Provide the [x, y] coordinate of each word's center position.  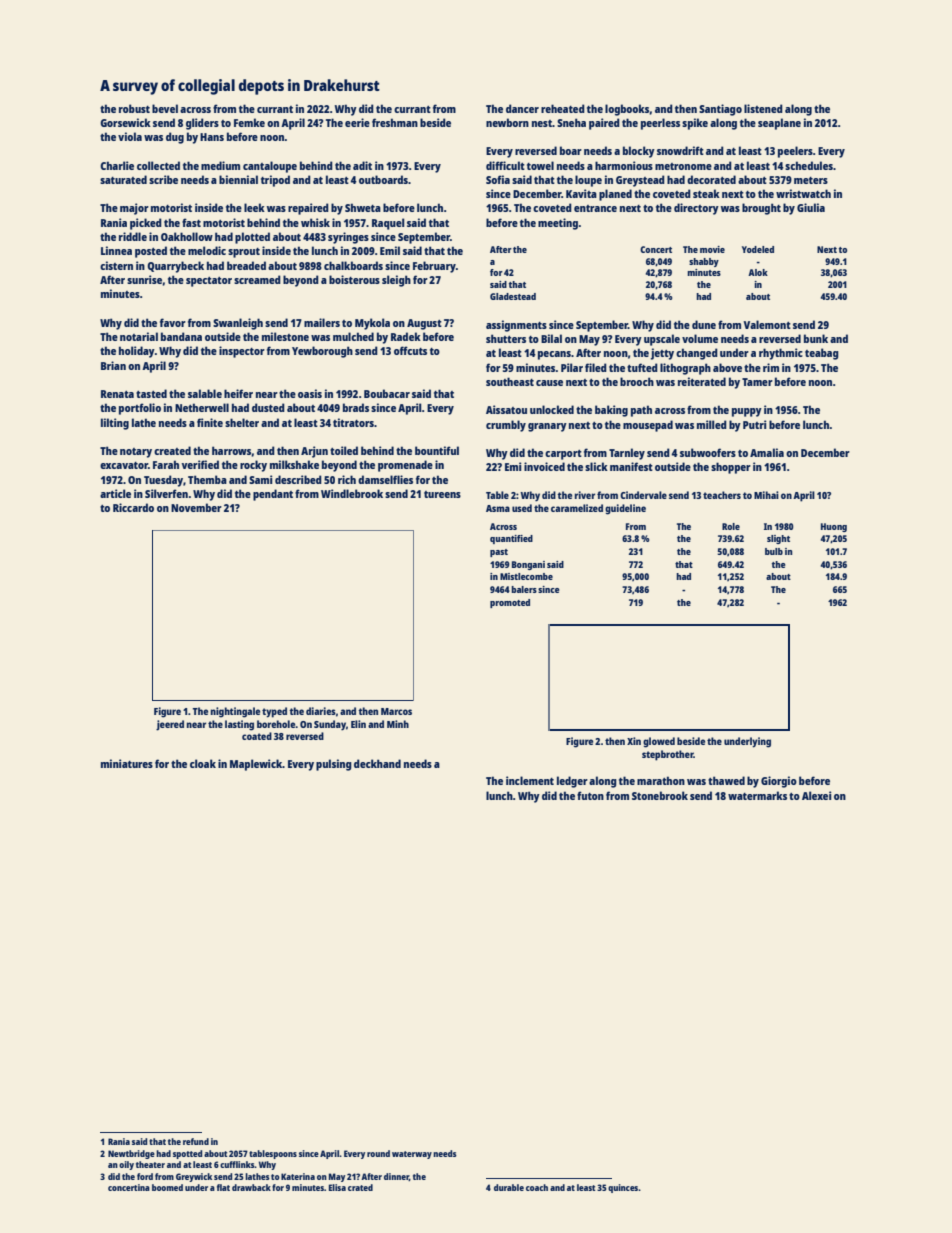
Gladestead [513, 296]
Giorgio [779, 782]
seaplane [779, 124]
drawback [251, 1187]
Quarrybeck [175, 267]
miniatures [127, 763]
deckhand [377, 763]
